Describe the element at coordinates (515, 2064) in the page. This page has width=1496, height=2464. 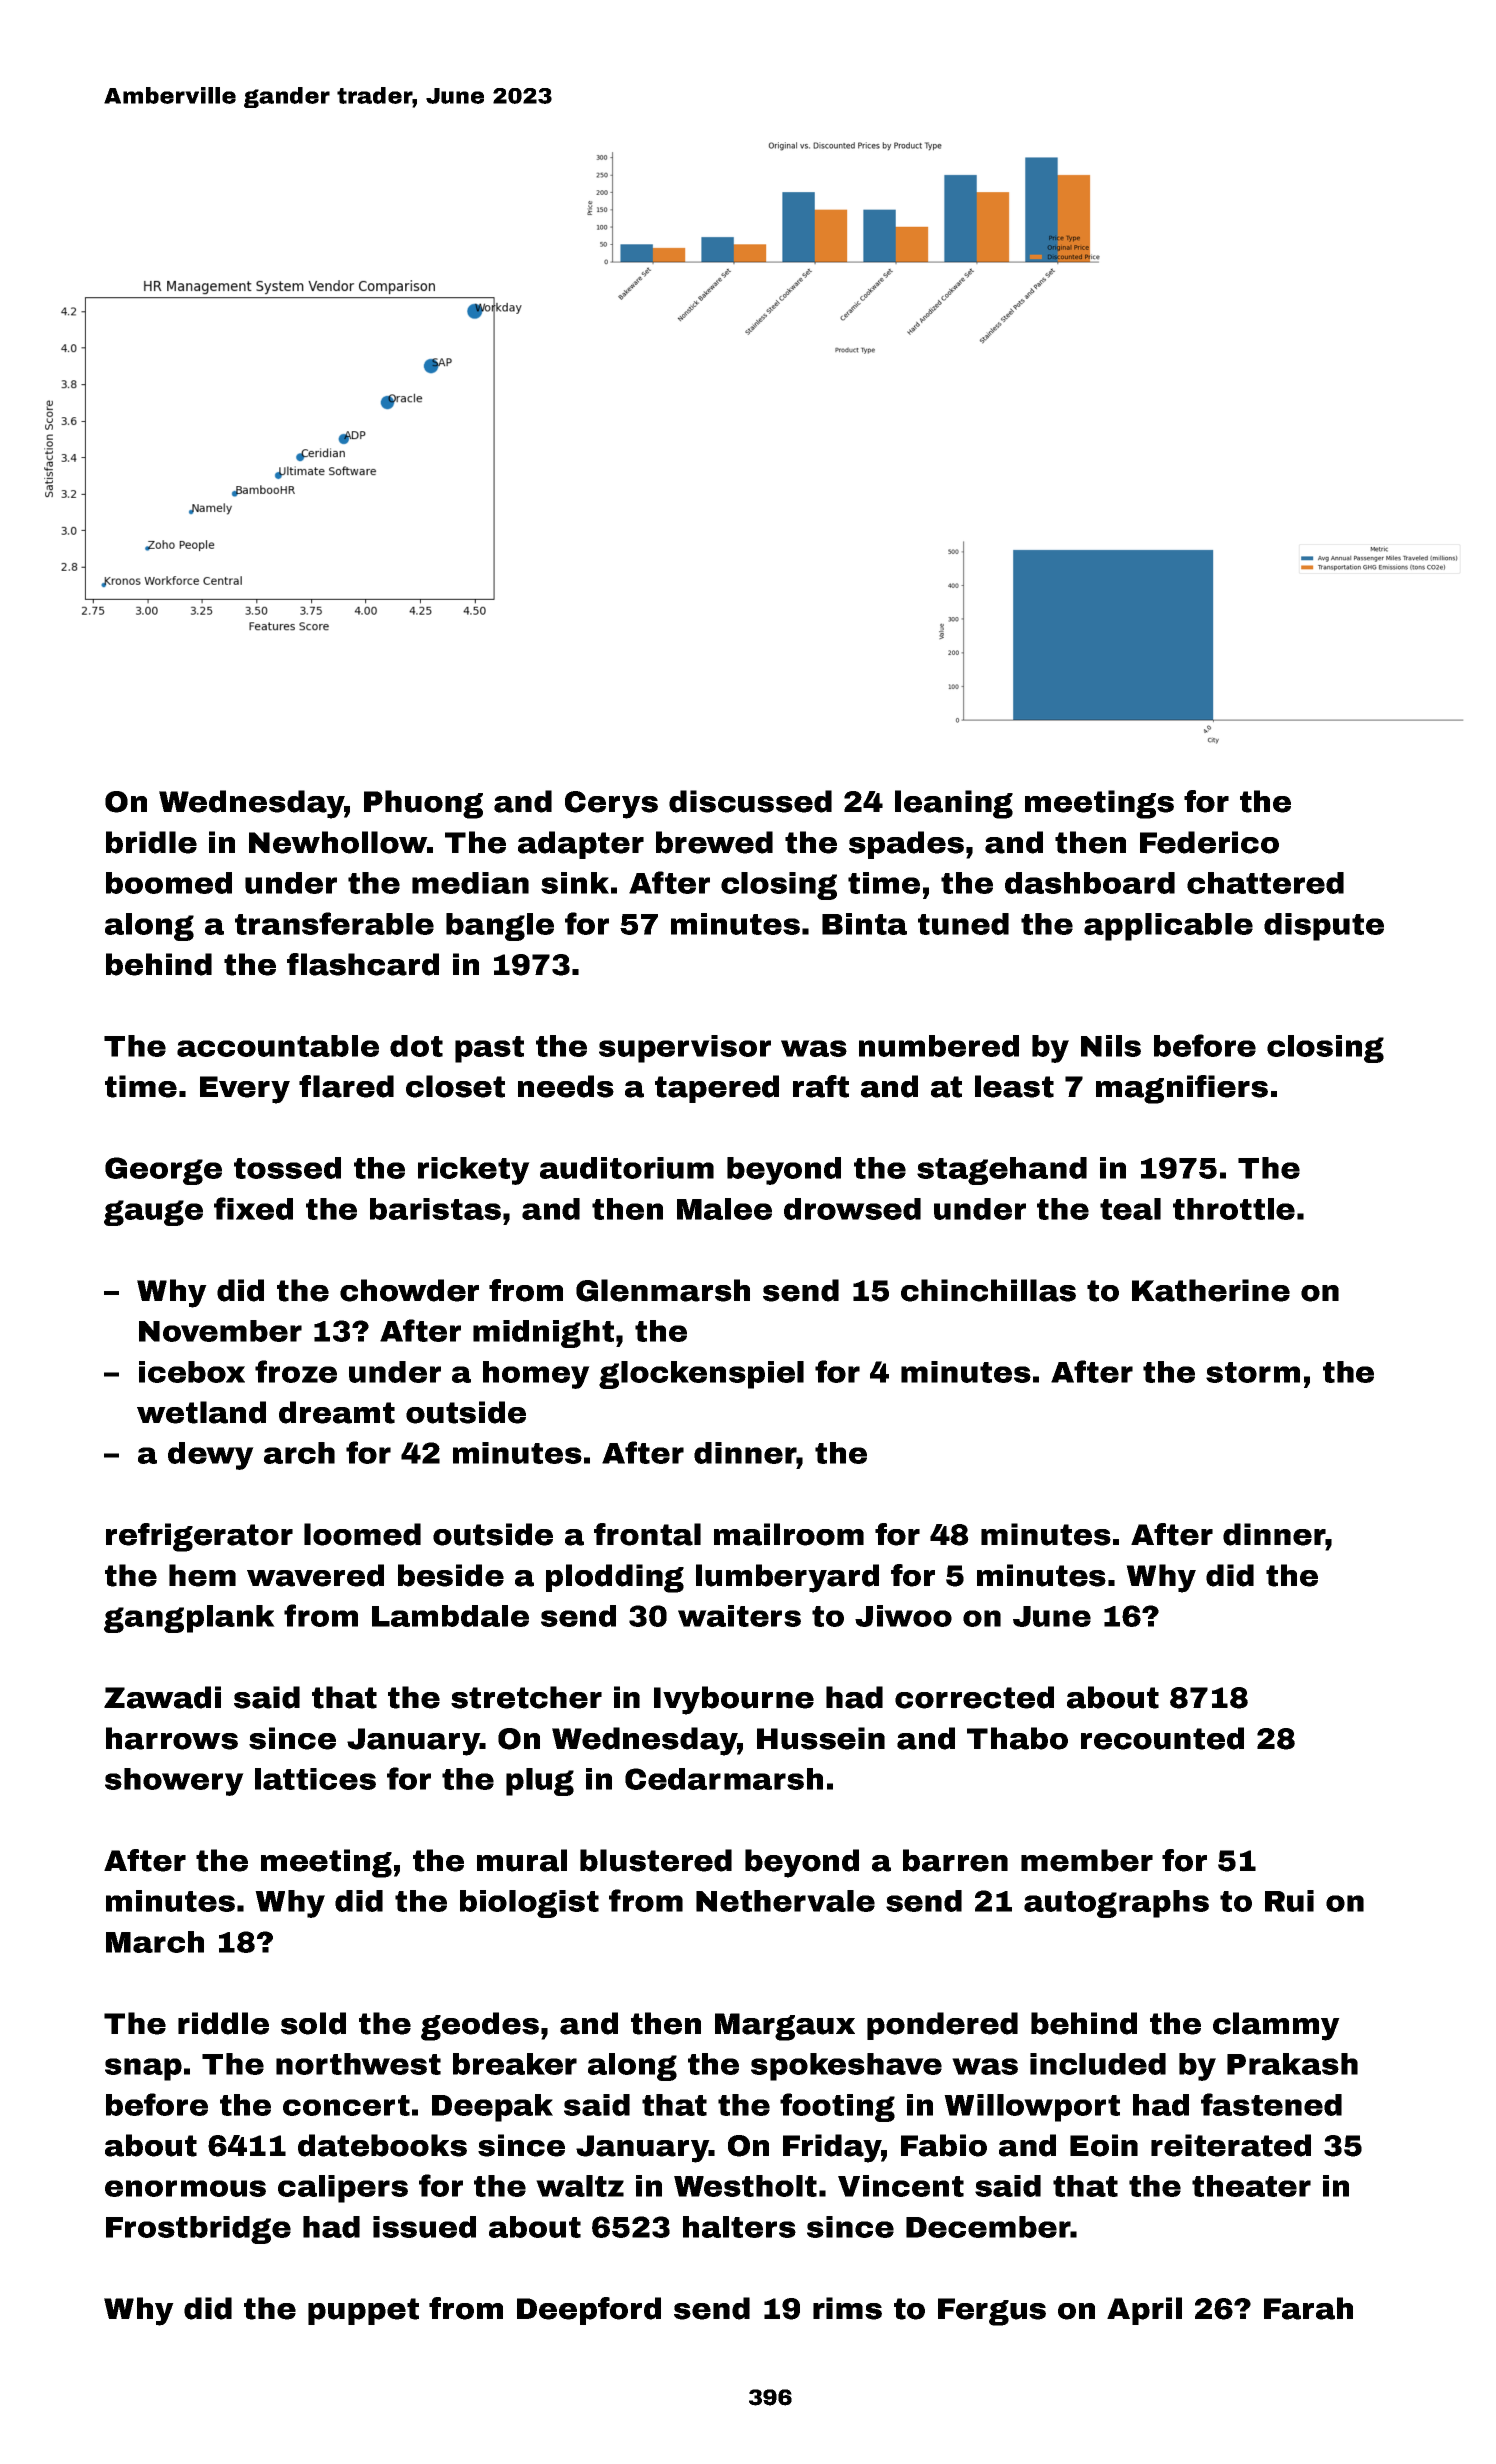
I see `breaker` at that location.
